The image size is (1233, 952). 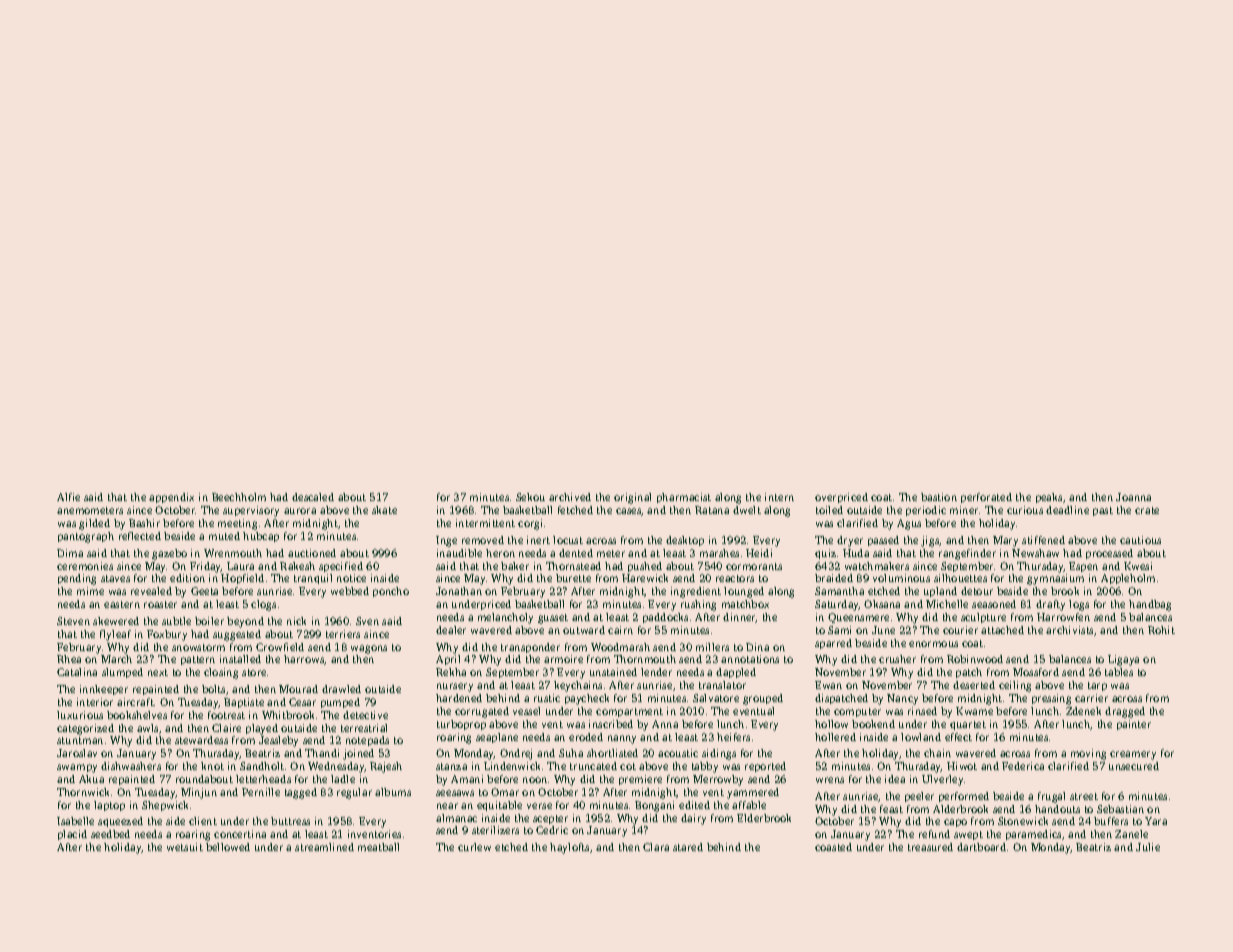 I want to click on intern, so click(x=779, y=497).
